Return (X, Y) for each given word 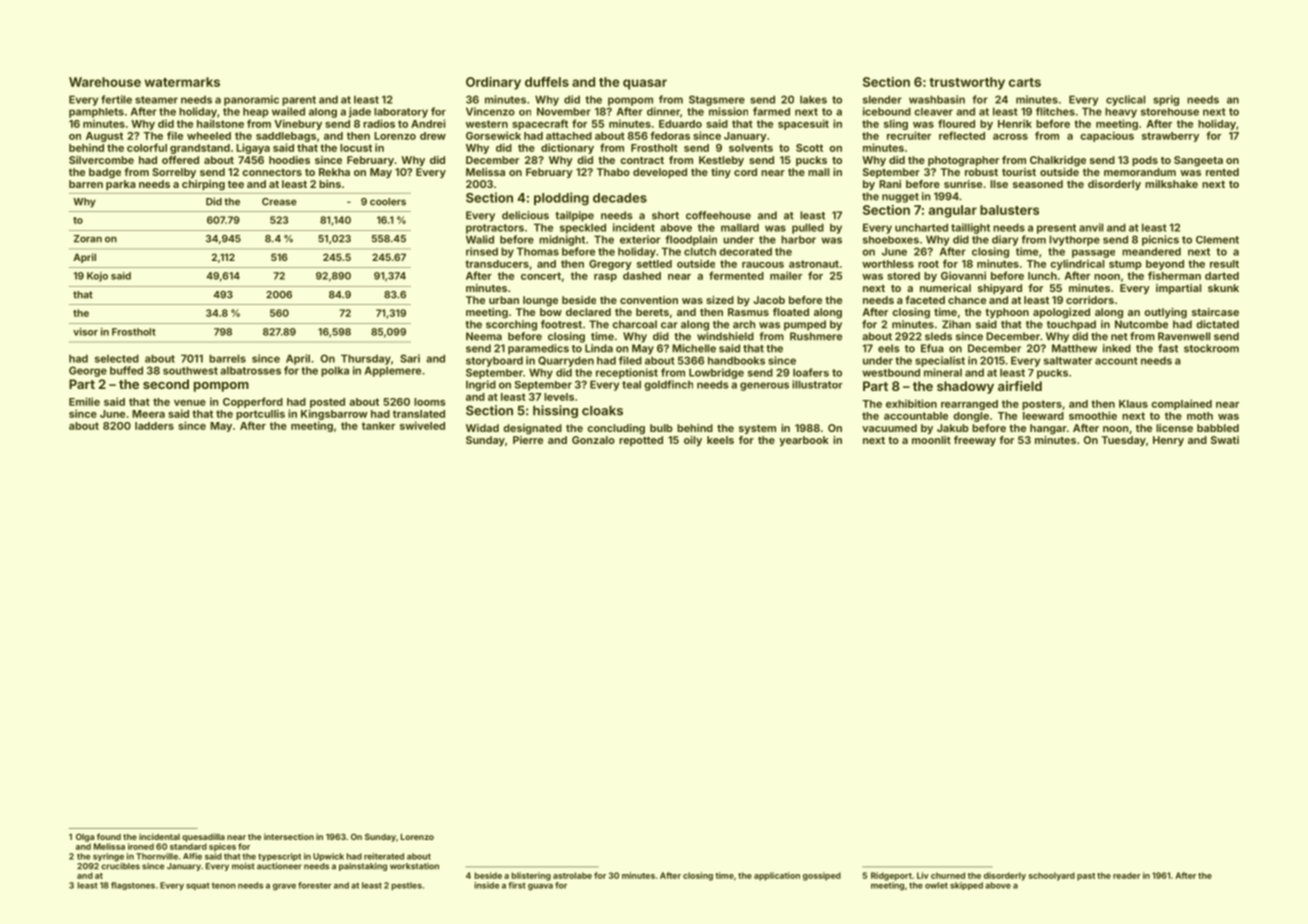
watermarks (182, 82)
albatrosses (250, 371)
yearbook (804, 441)
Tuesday (1123, 441)
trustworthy (967, 83)
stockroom (1211, 348)
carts (1025, 82)
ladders (154, 426)
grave (284, 887)
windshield (725, 336)
